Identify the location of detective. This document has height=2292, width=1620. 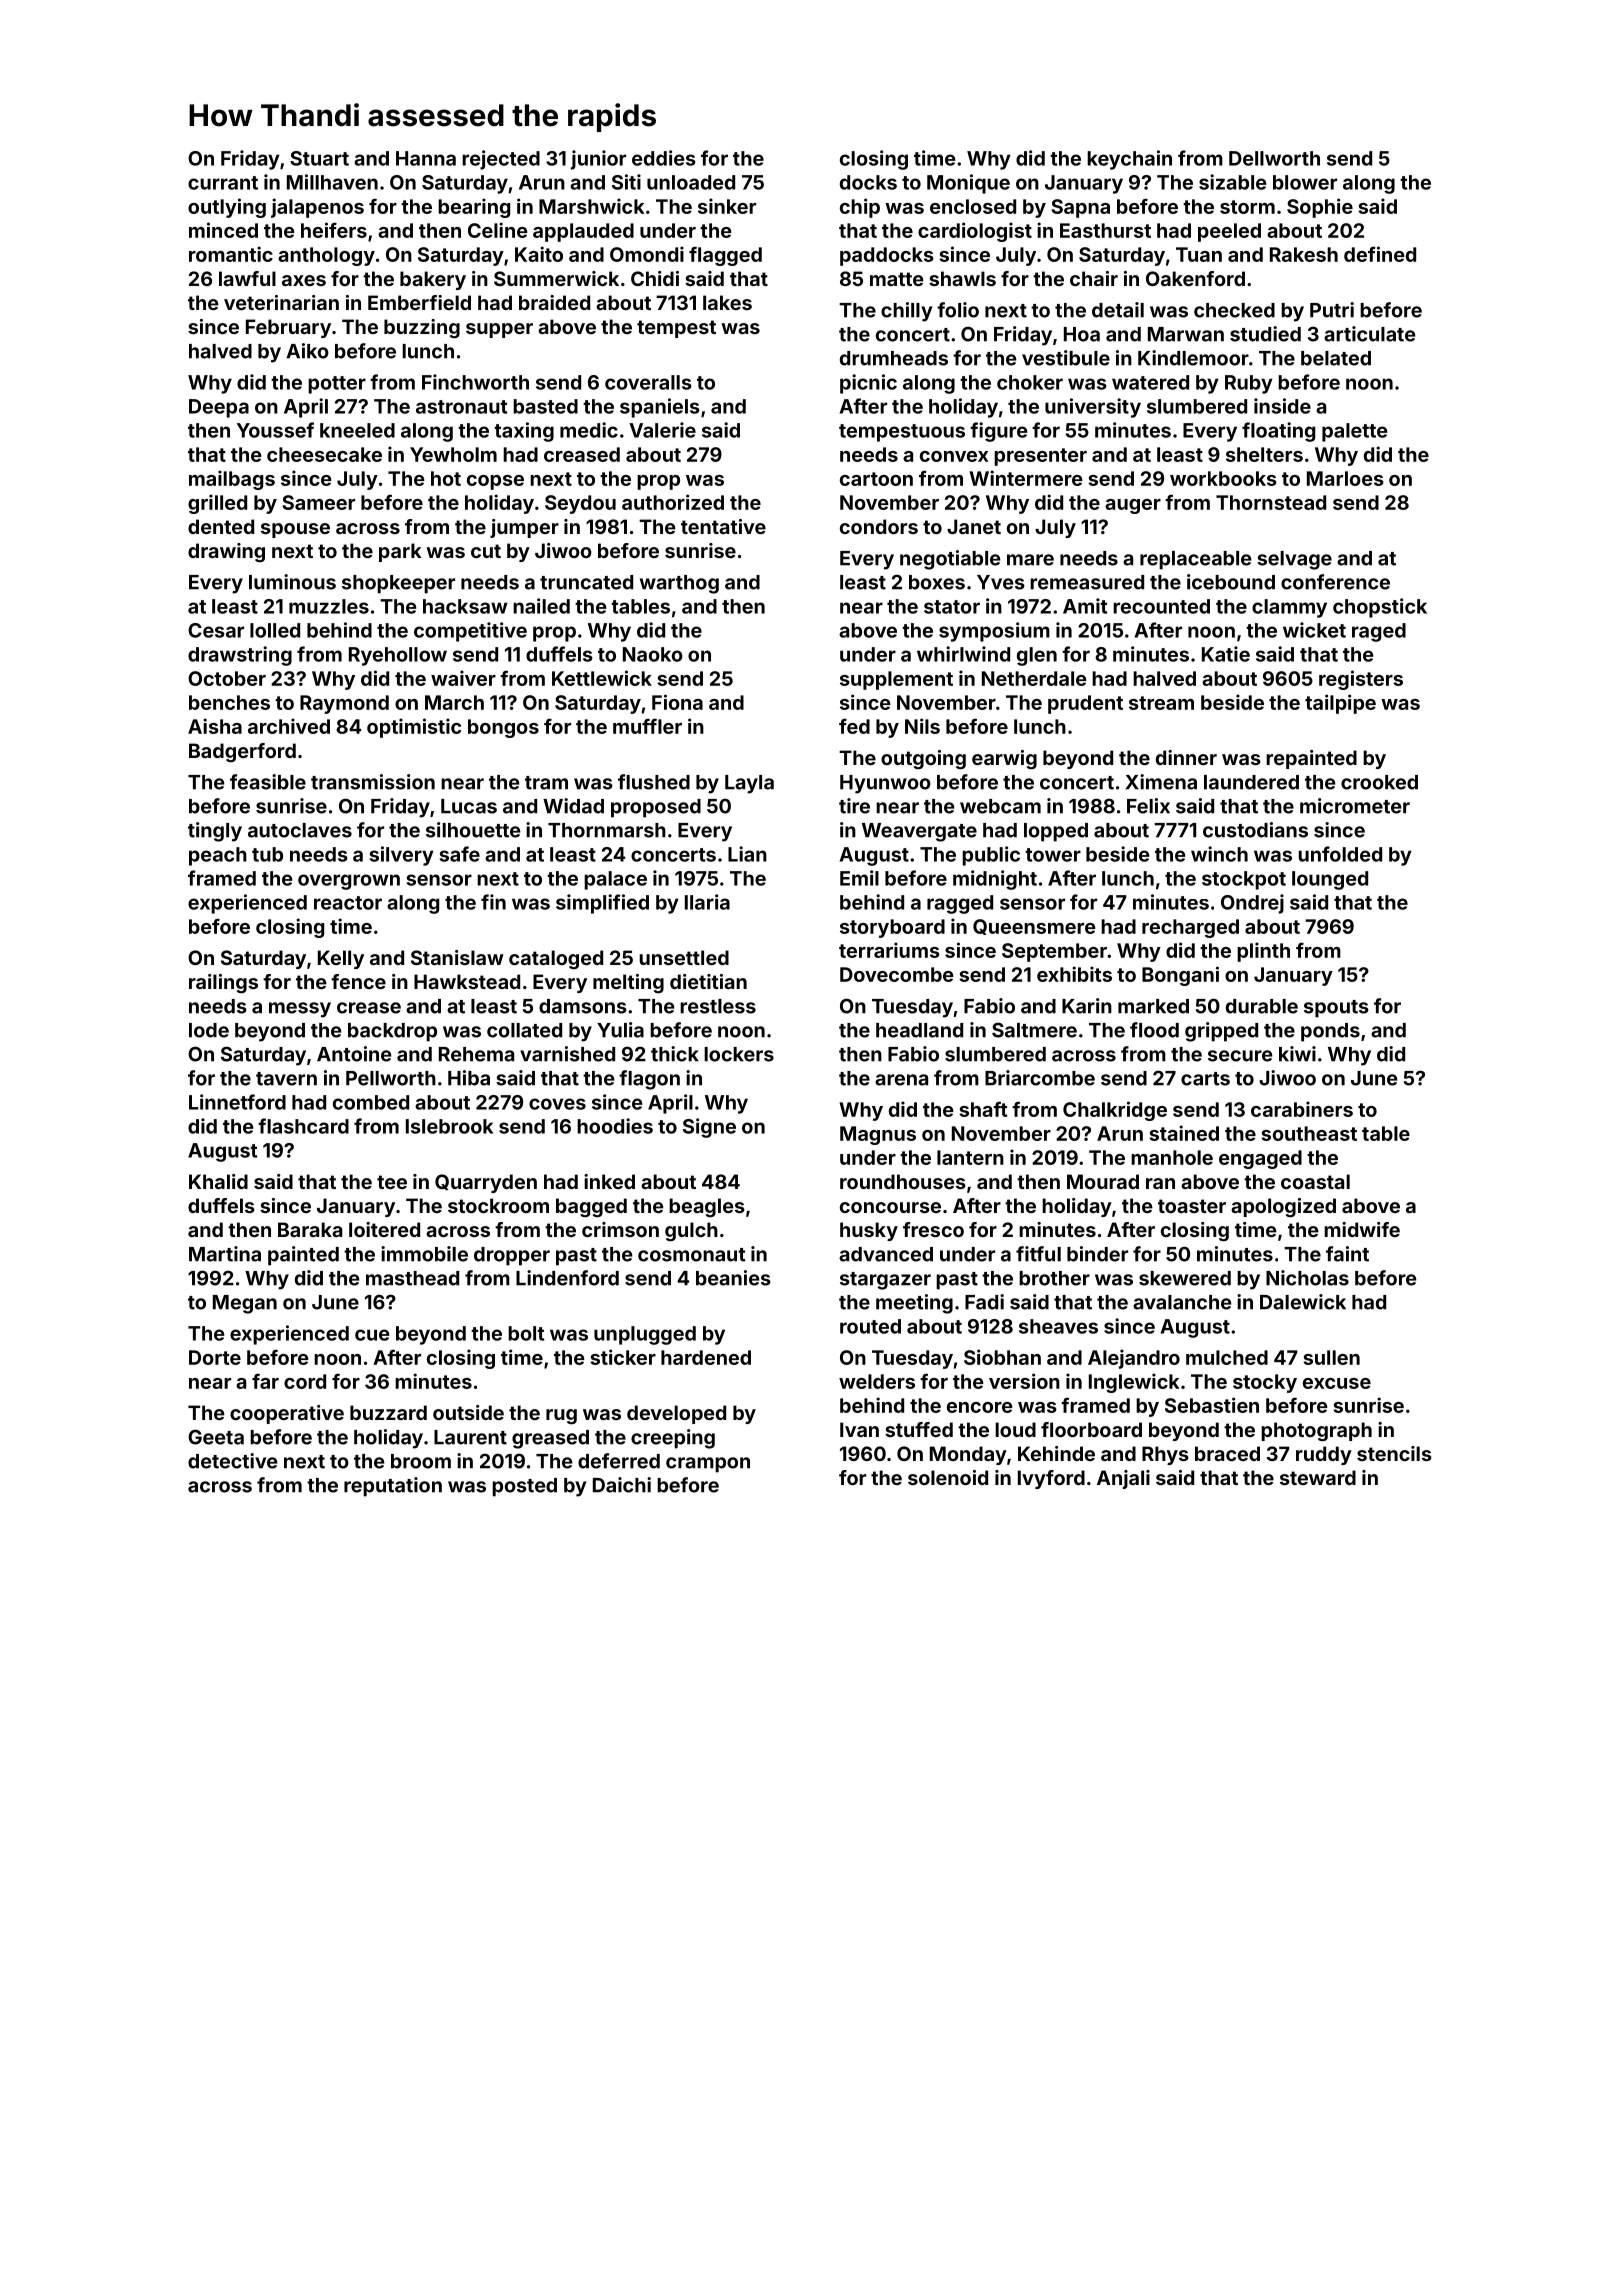
(233, 1461).
